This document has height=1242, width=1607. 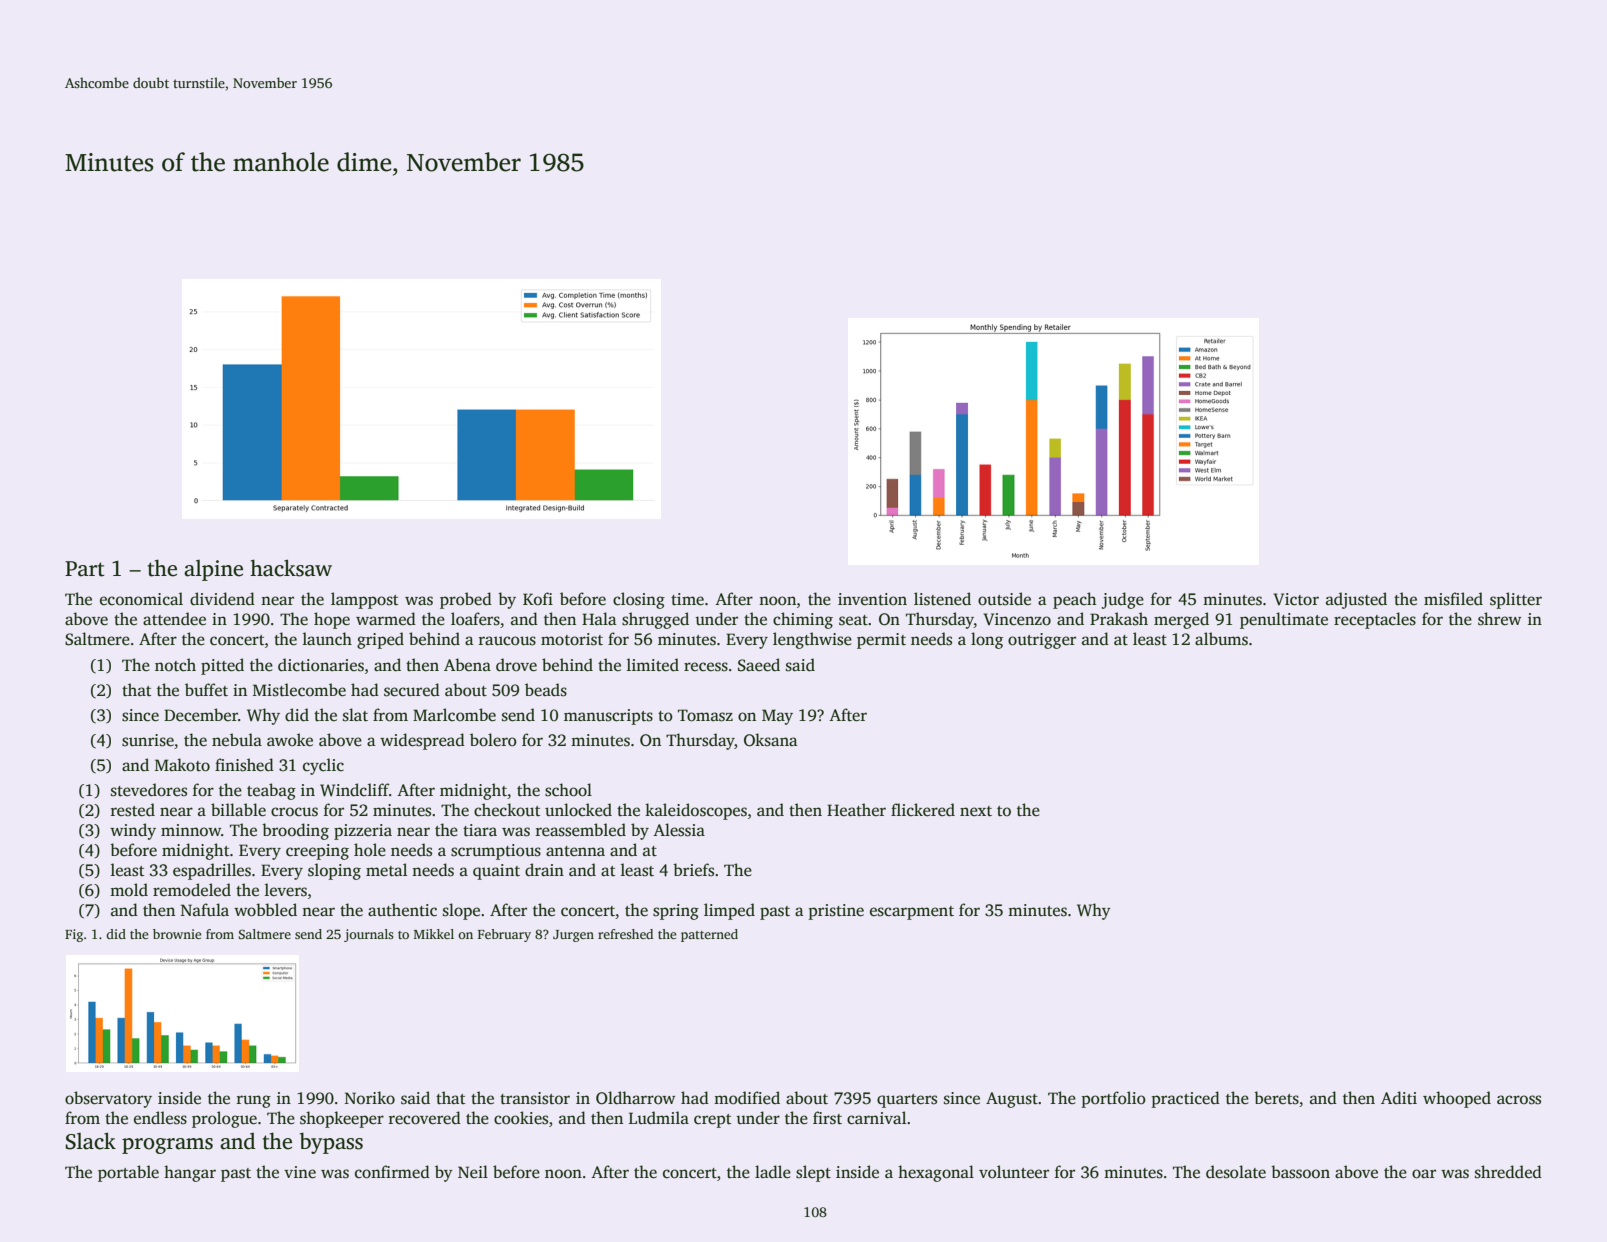 What do you see at coordinates (425, 1118) in the document?
I see `recovered` at bounding box center [425, 1118].
